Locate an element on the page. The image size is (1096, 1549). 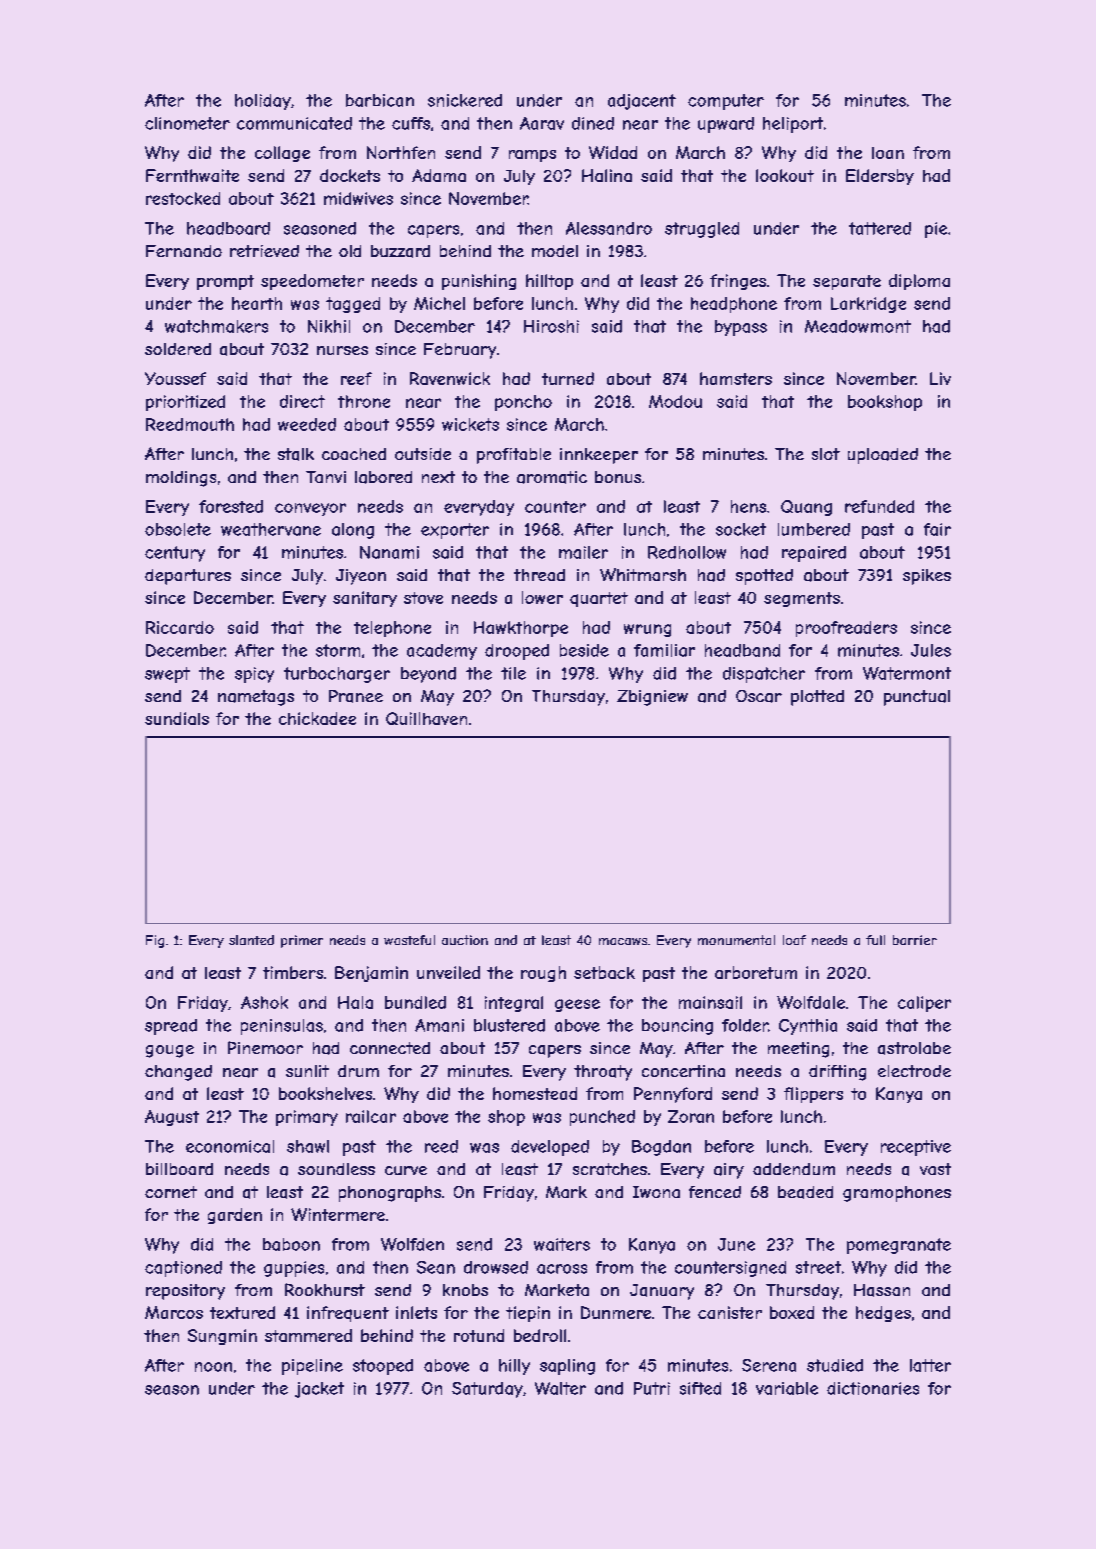
retrieved is located at coordinates (264, 251).
